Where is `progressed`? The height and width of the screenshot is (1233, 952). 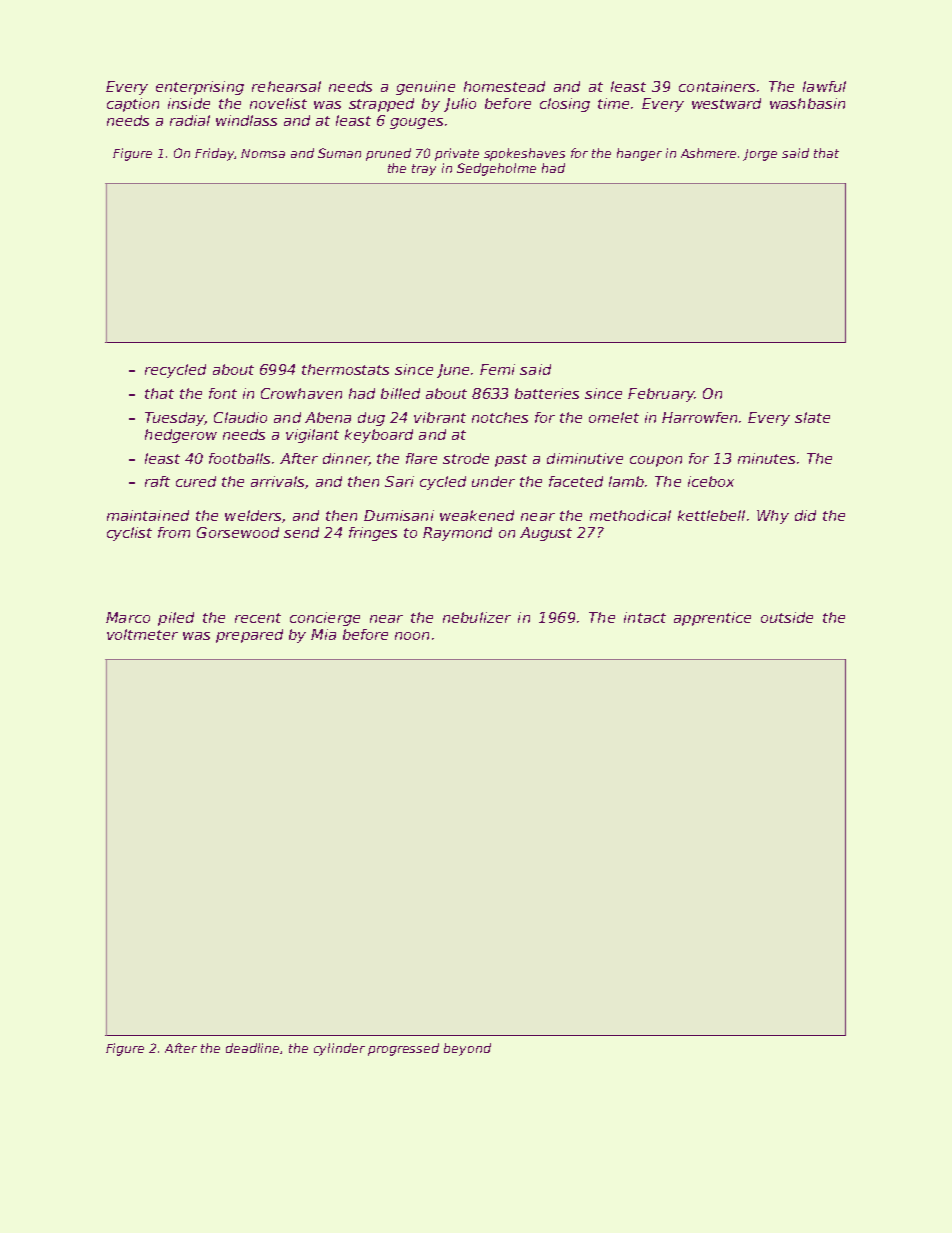
progressed is located at coordinates (403, 1049).
